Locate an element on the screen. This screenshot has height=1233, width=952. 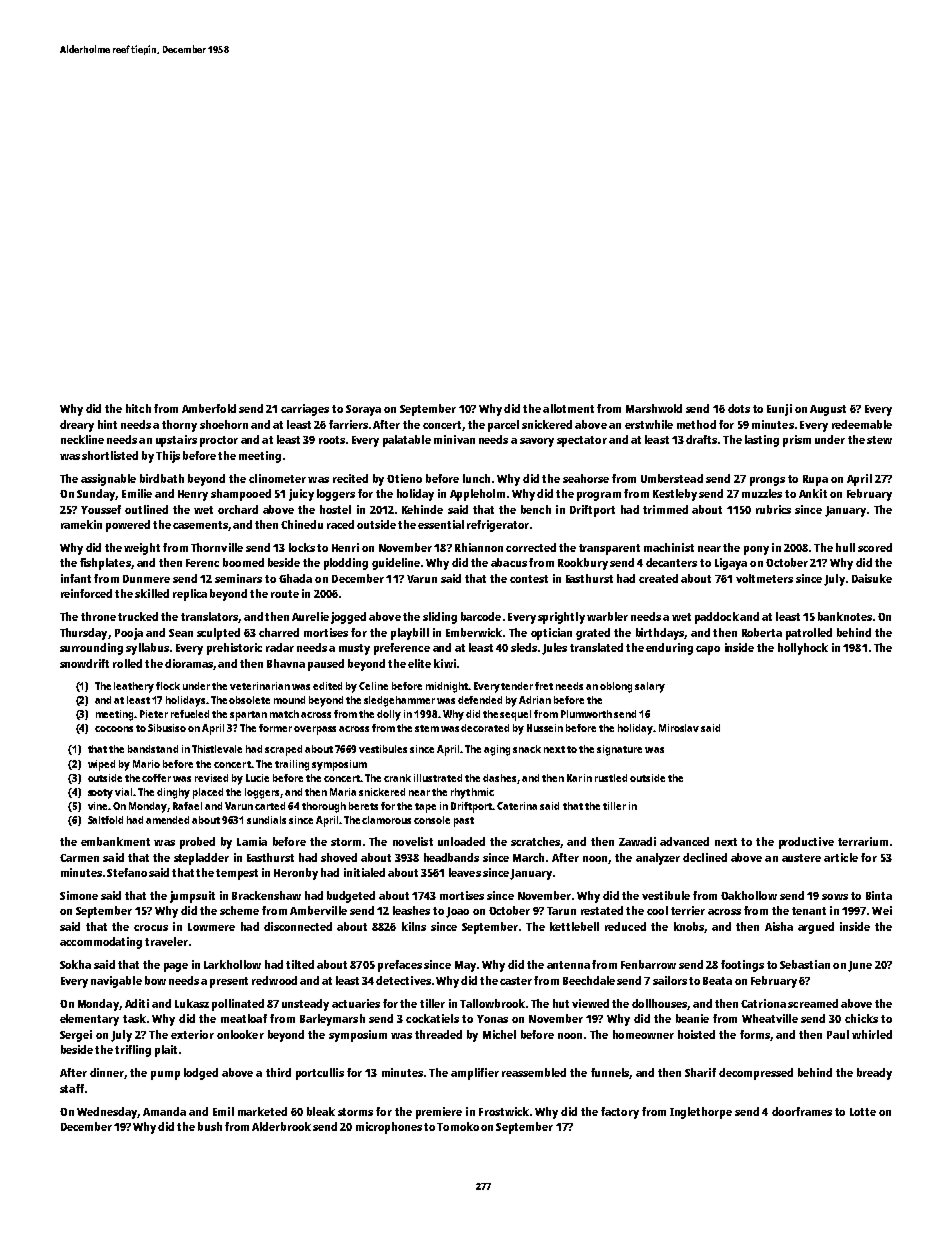
Soraya is located at coordinates (363, 410).
